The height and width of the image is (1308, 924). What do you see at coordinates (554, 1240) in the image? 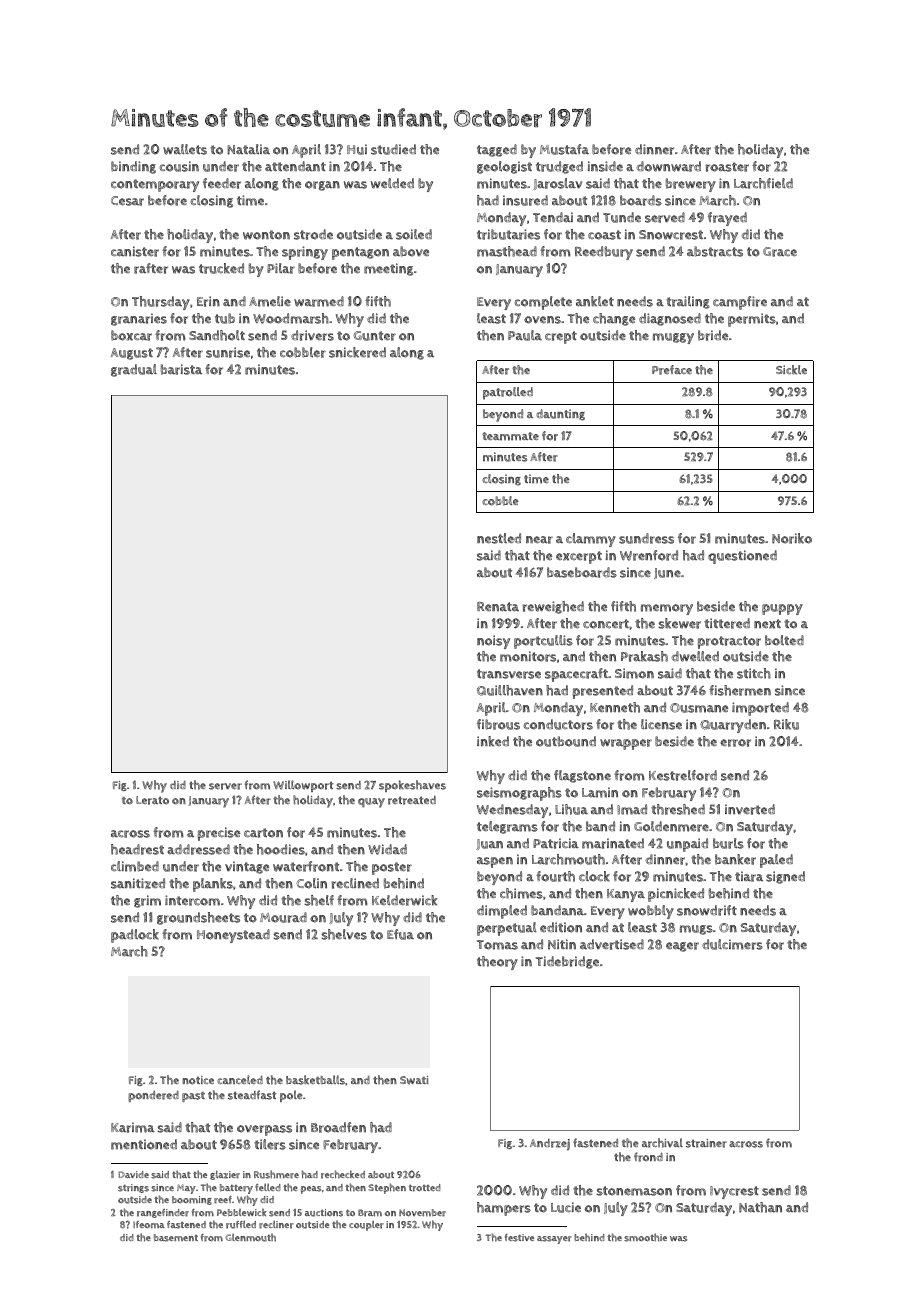
I see `assayer` at bounding box center [554, 1240].
